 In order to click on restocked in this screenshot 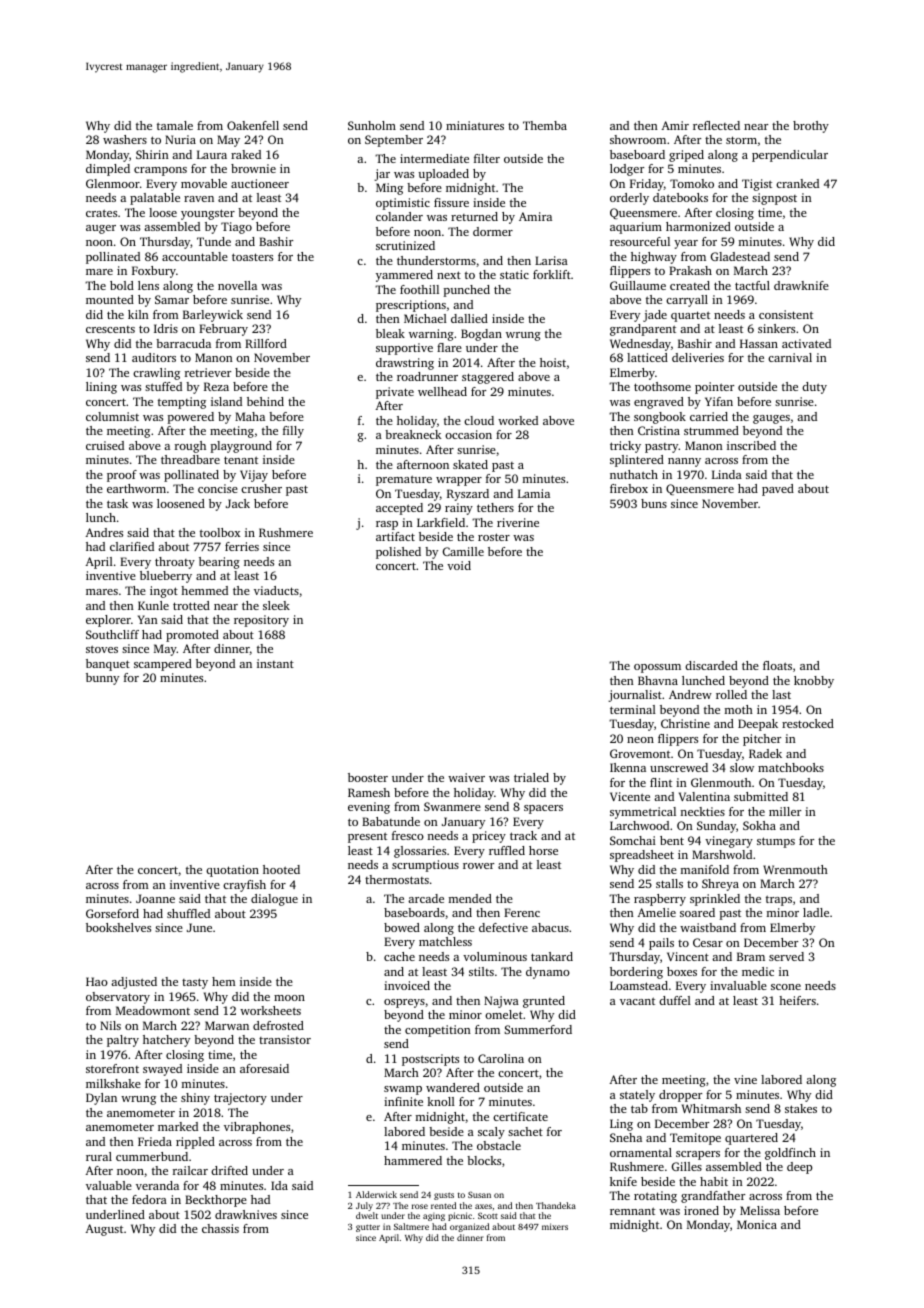, I will do `click(808, 723)`.
